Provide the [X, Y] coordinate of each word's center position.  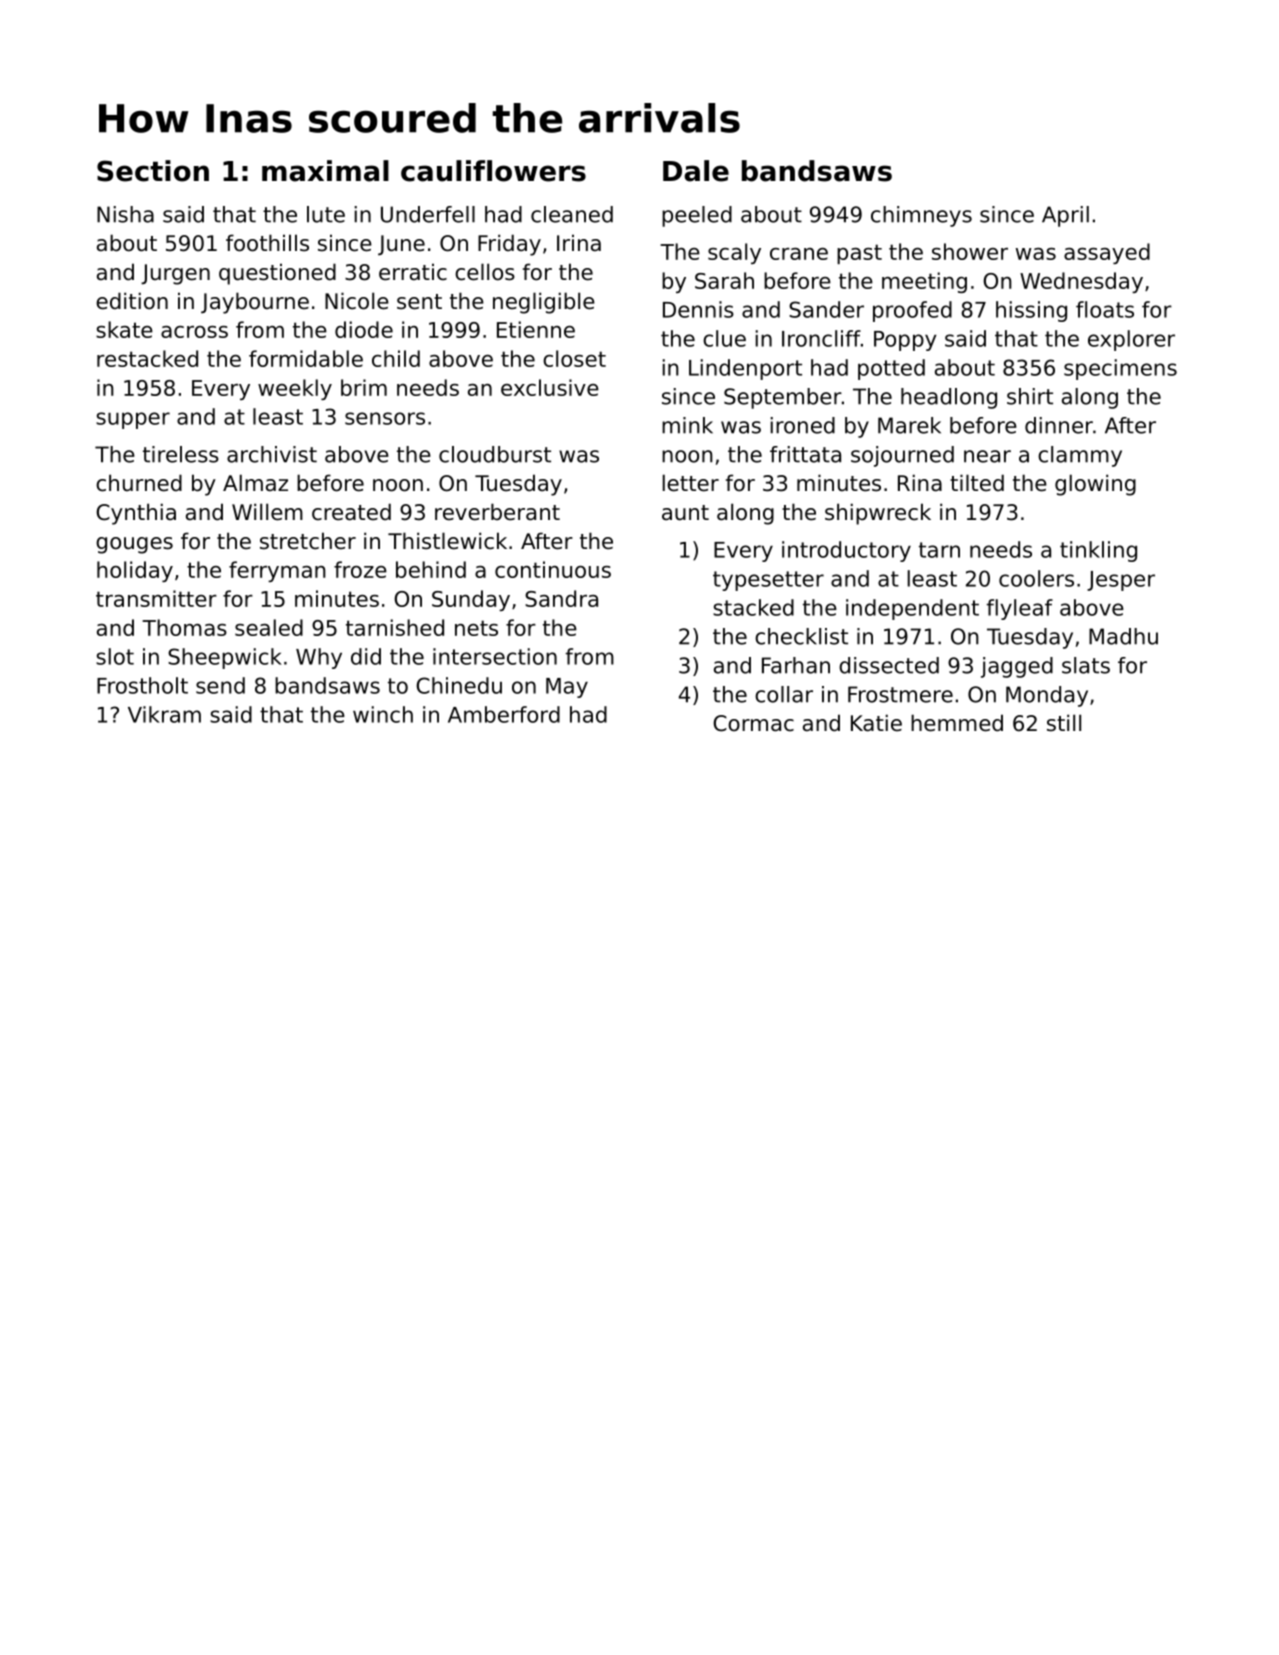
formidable [306, 358]
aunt [685, 513]
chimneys [921, 216]
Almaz [255, 483]
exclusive [550, 387]
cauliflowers [493, 171]
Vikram [164, 714]
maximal [325, 171]
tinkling [1098, 551]
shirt [1030, 396]
